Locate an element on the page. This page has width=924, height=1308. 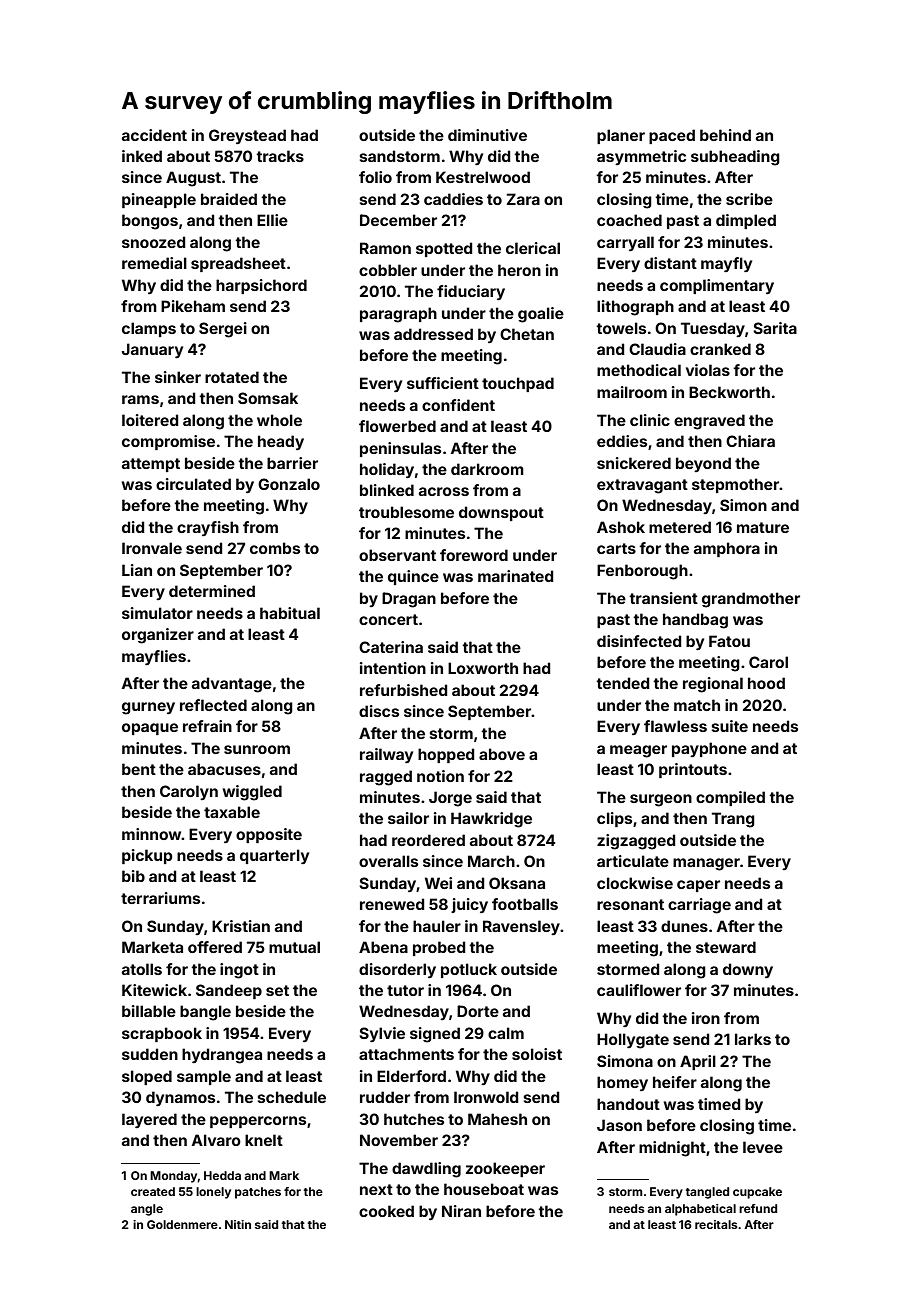
midnight is located at coordinates (672, 1149).
